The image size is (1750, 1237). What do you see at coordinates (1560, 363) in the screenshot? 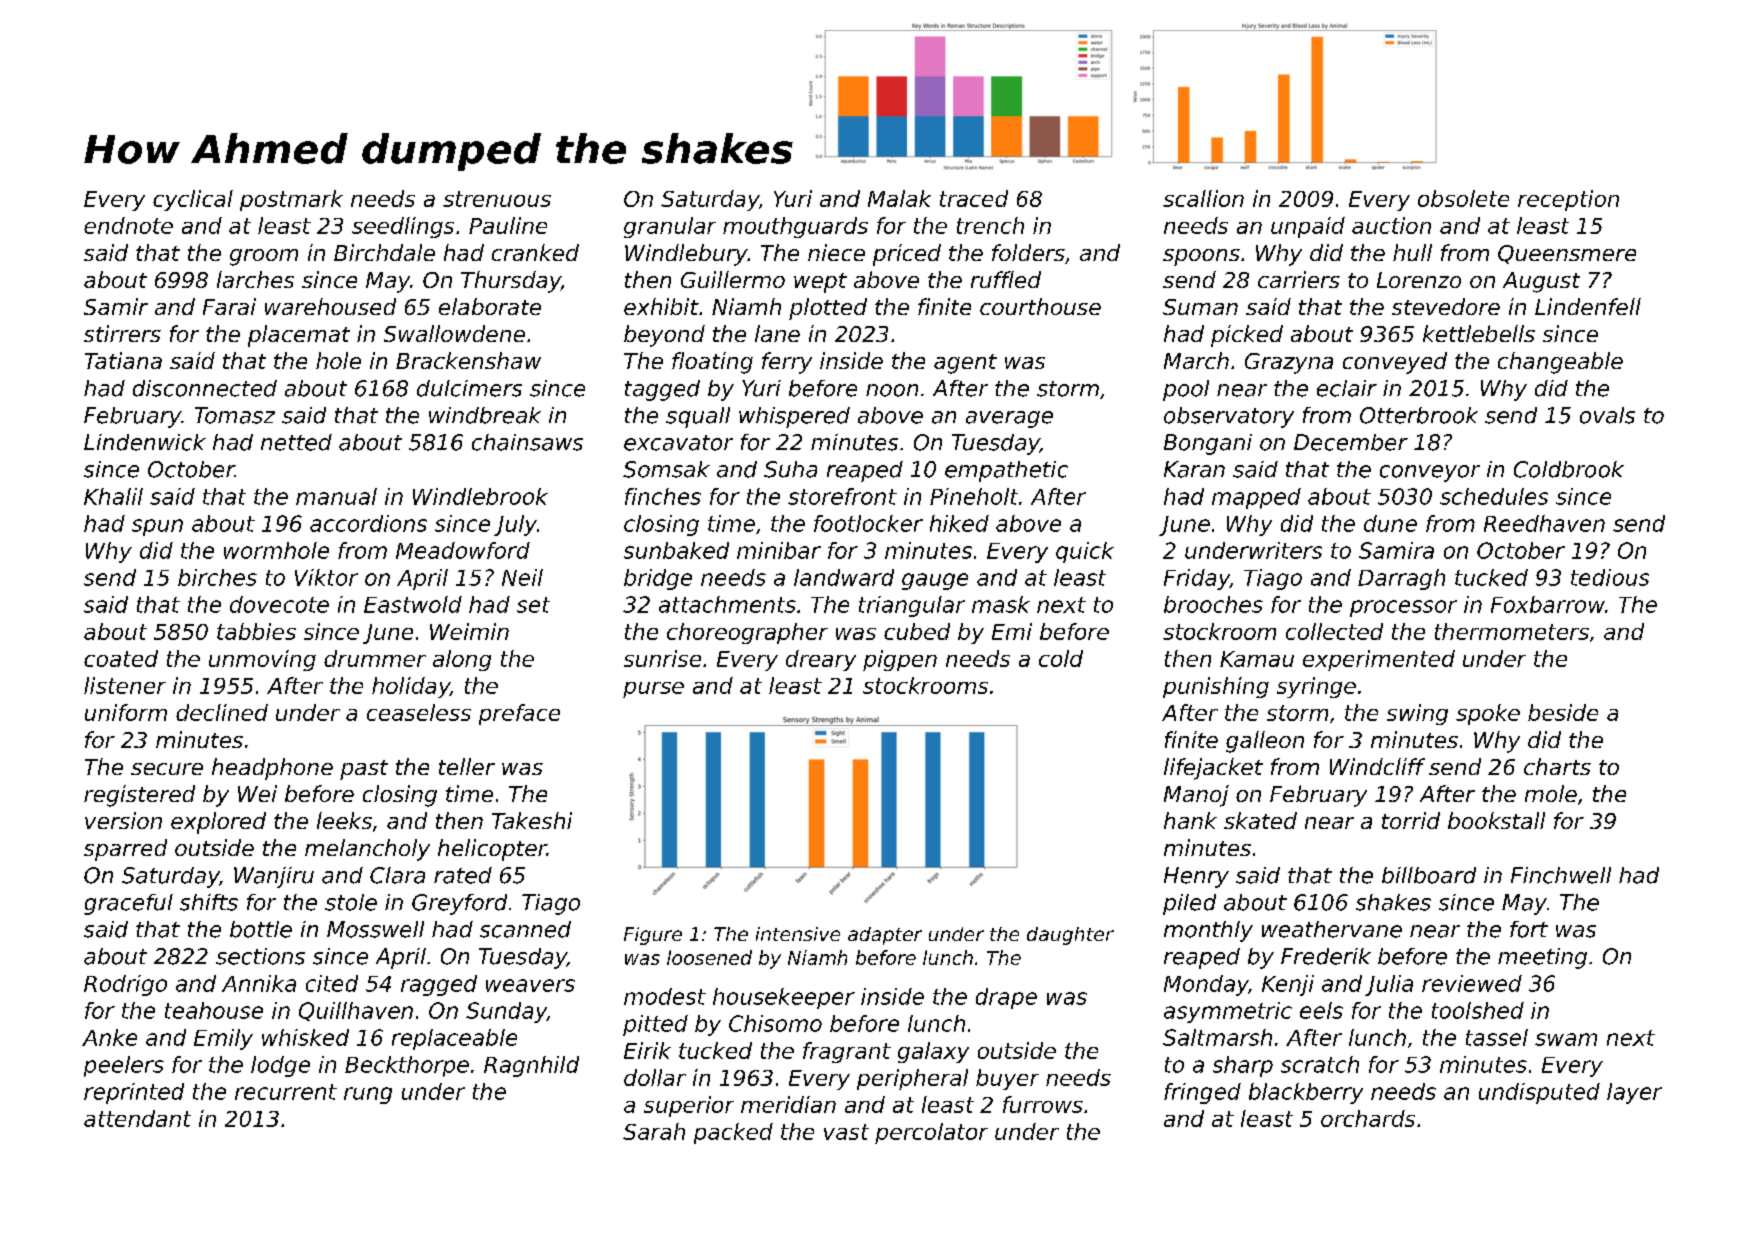
I see `changeable` at bounding box center [1560, 363].
